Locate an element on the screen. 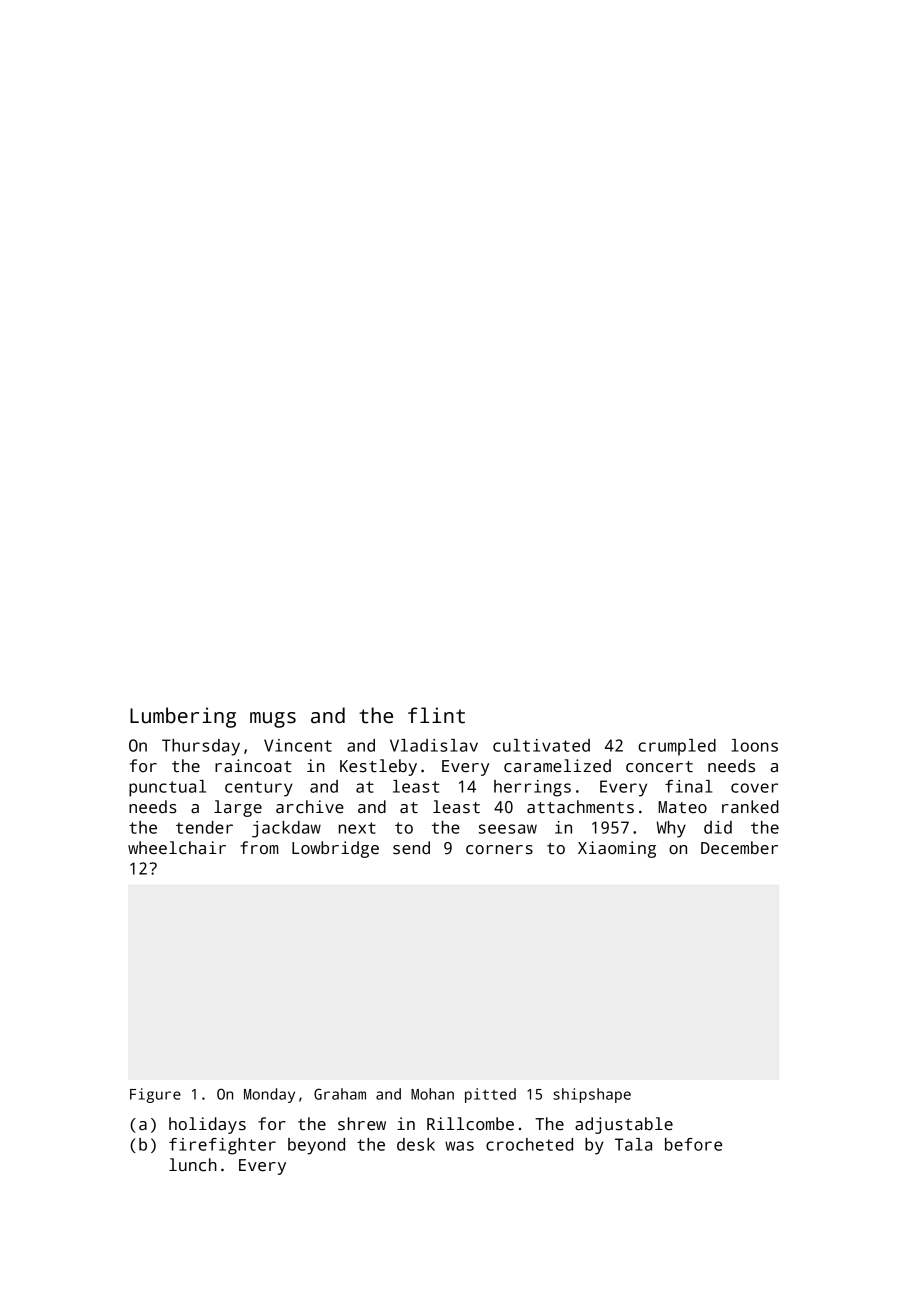  Lumbering is located at coordinates (183, 717).
